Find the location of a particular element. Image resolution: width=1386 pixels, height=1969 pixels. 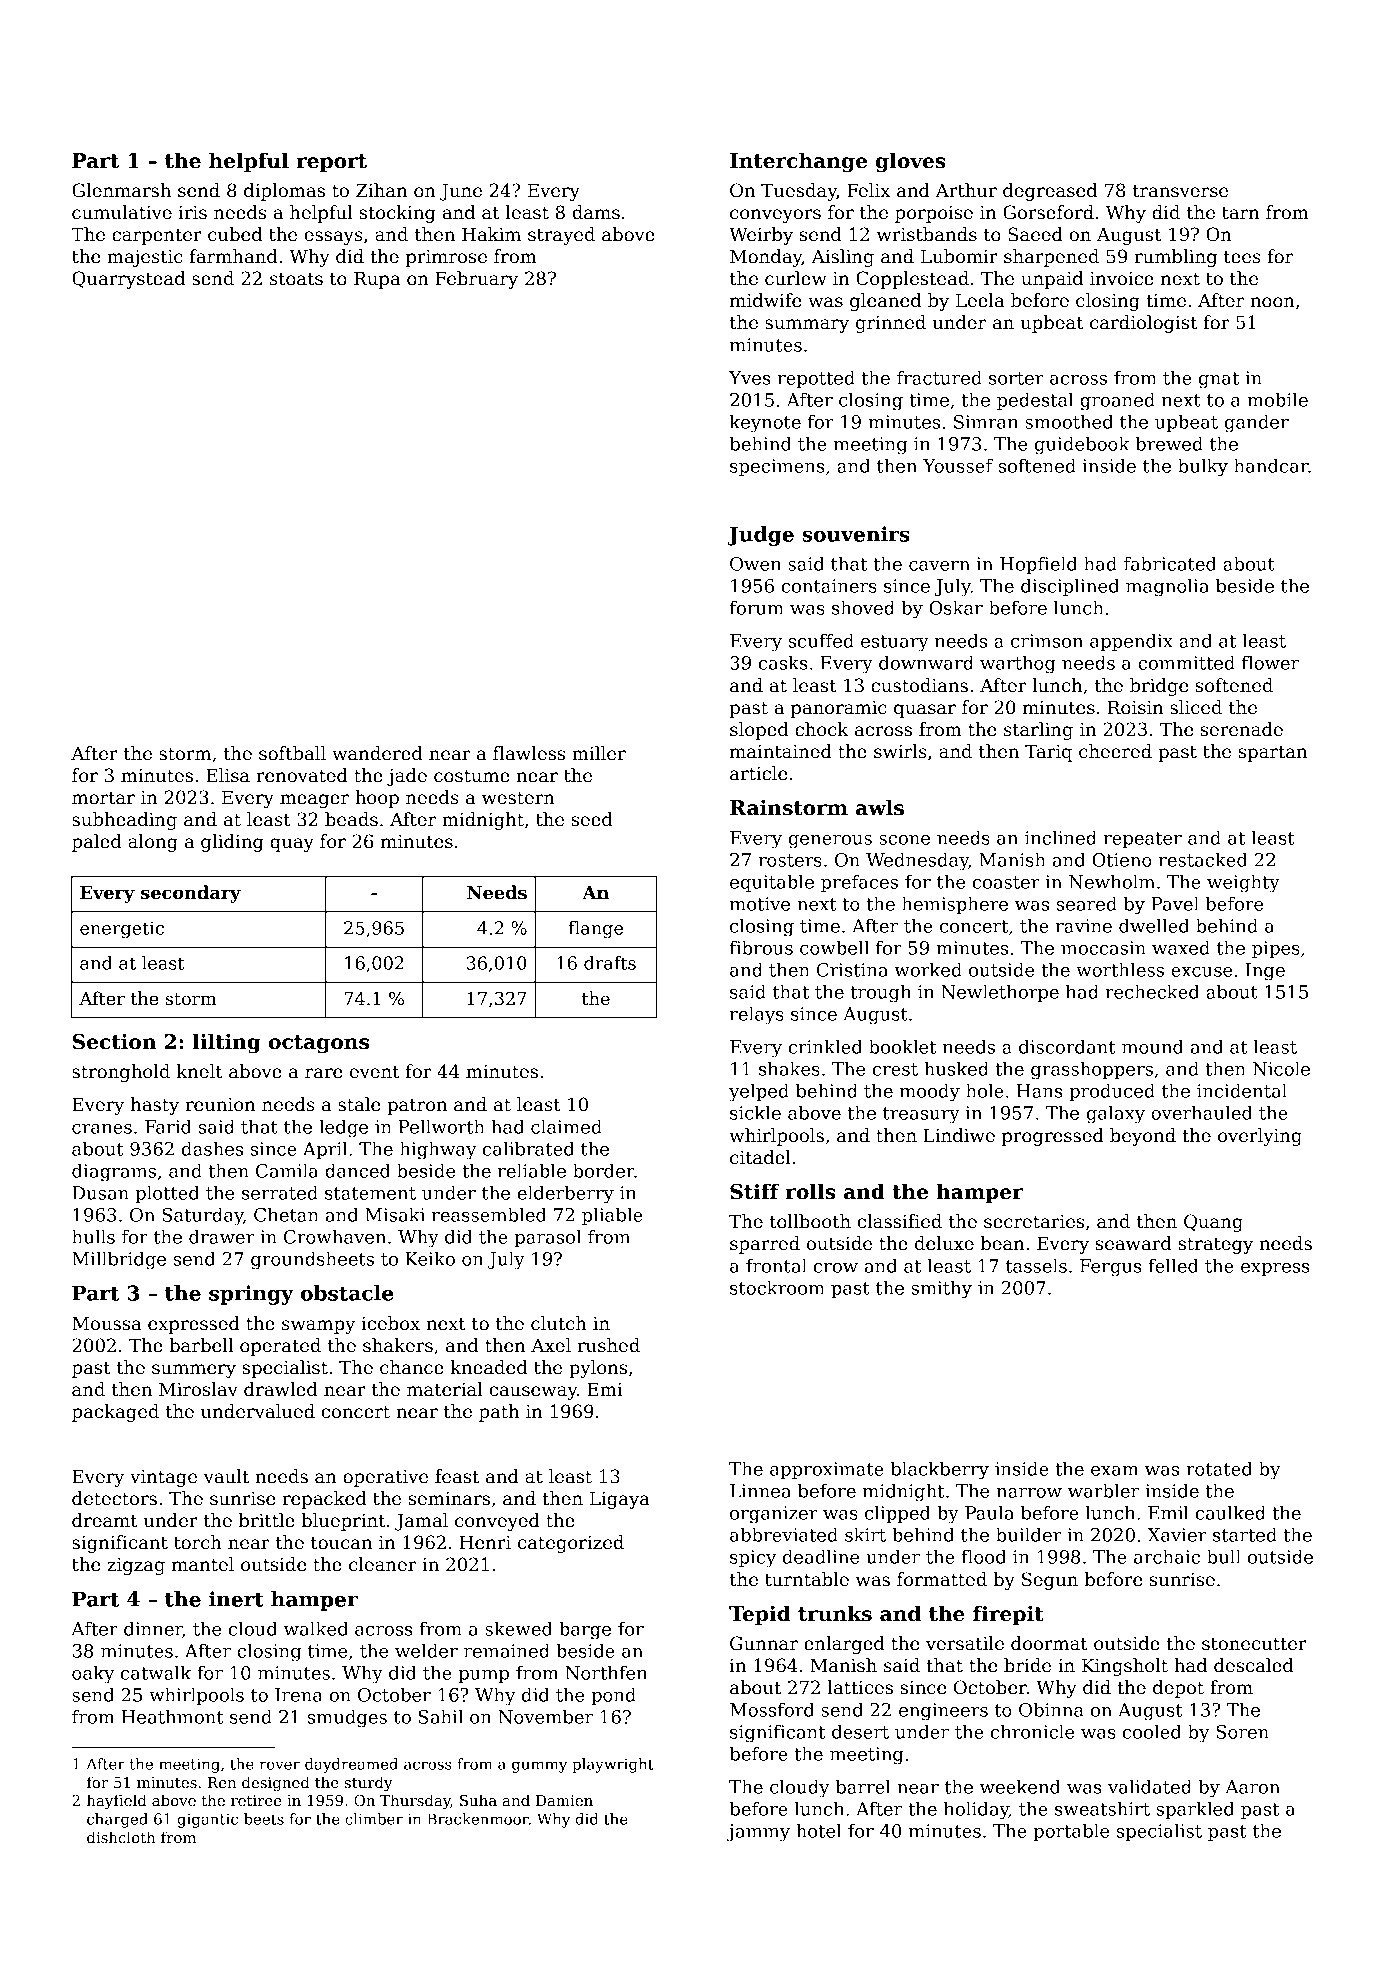

Quarrystead is located at coordinates (128, 280).
